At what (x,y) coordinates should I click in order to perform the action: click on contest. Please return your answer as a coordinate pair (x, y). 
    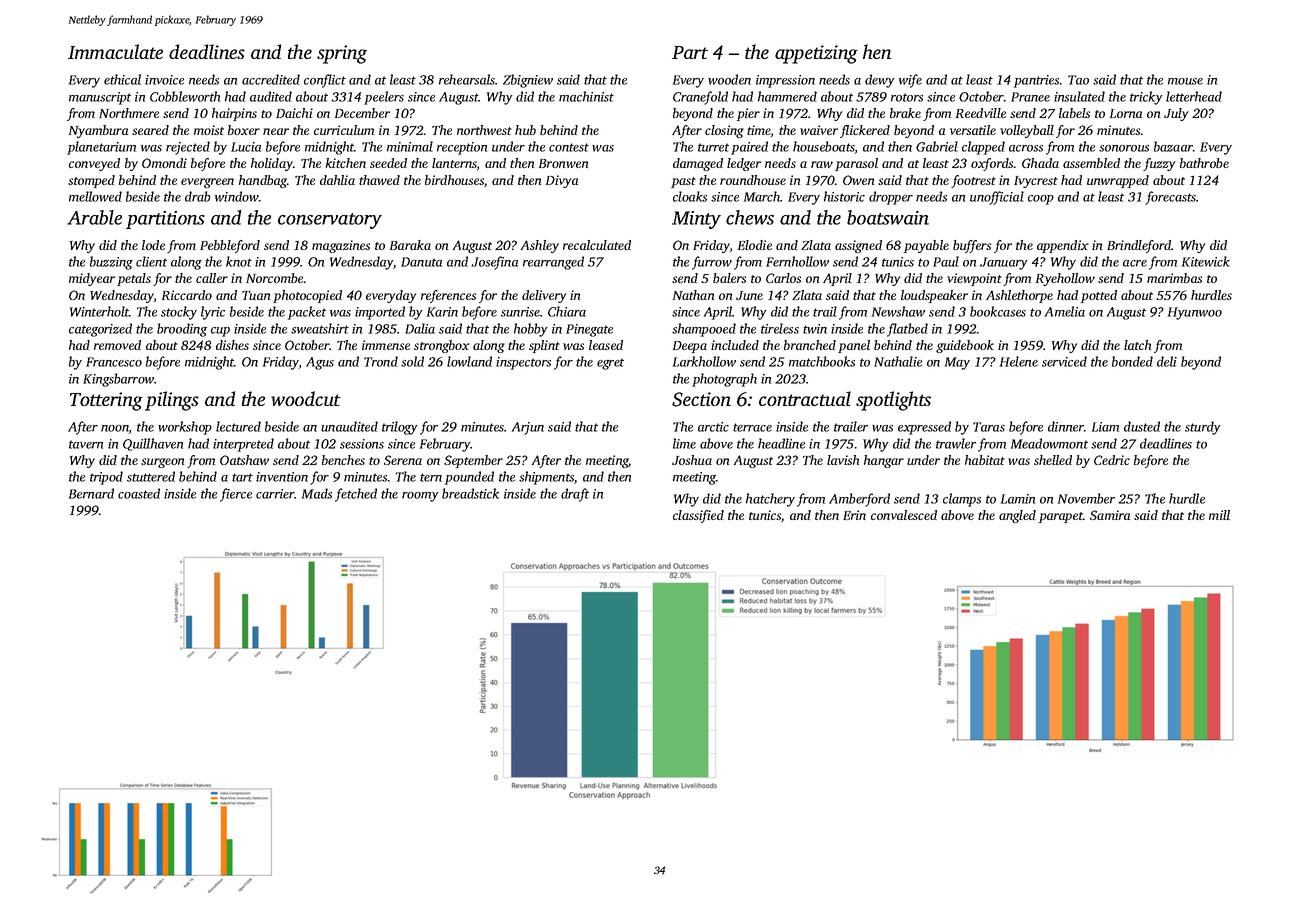
    Looking at the image, I should click on (569, 147).
